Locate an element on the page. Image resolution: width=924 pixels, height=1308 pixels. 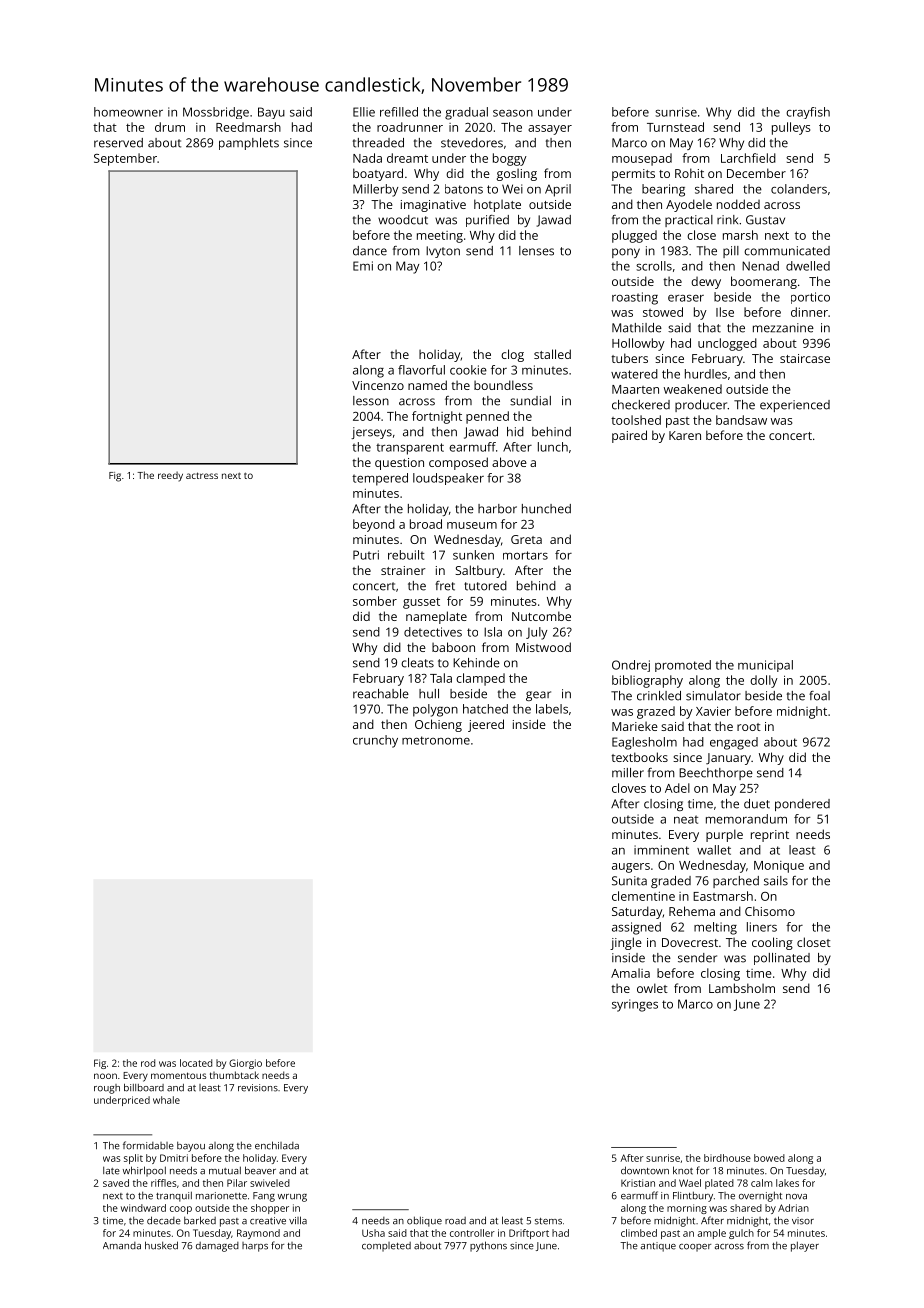
Gustav is located at coordinates (765, 220).
